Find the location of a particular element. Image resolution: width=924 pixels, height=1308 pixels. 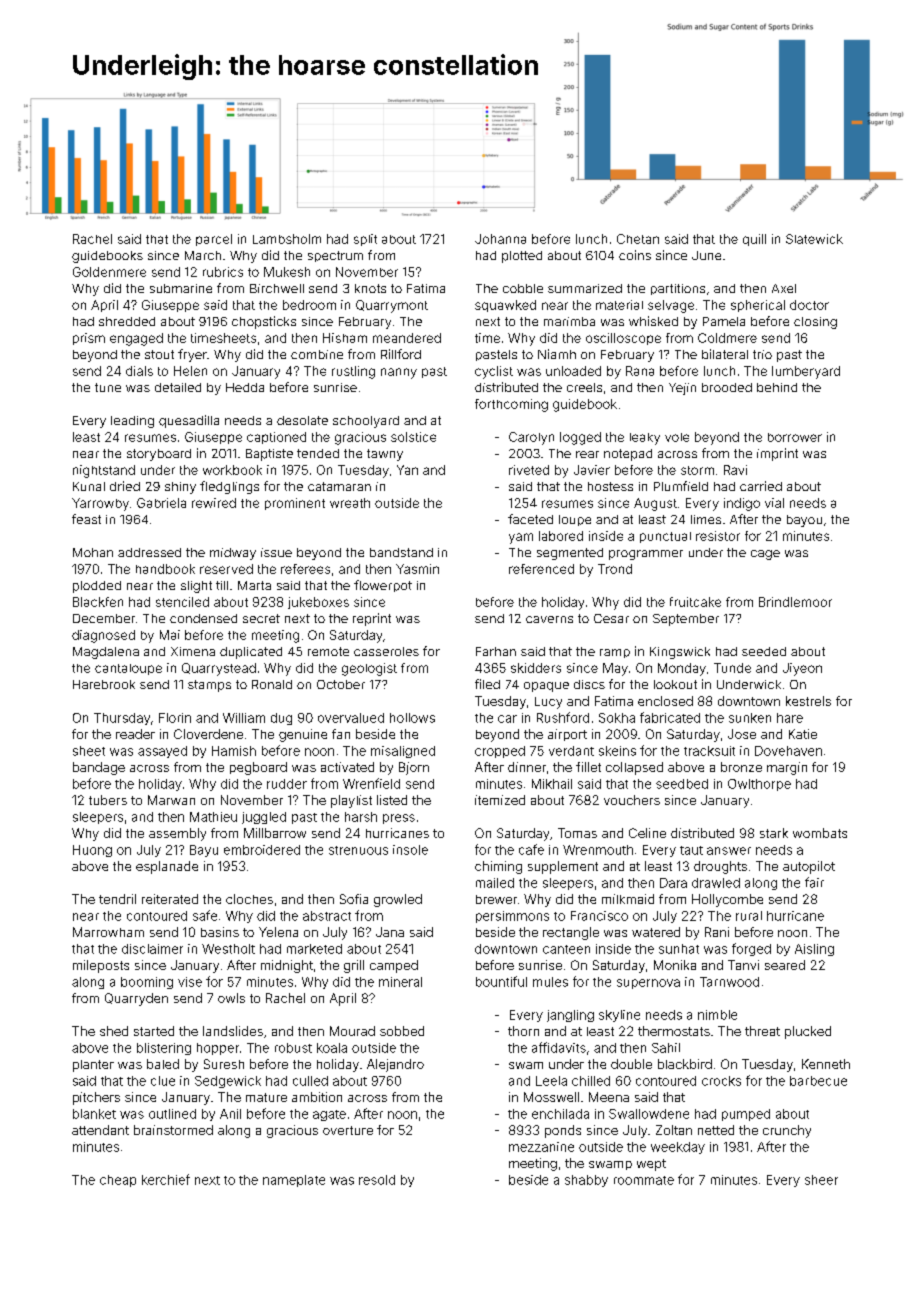

leading is located at coordinates (132, 422).
